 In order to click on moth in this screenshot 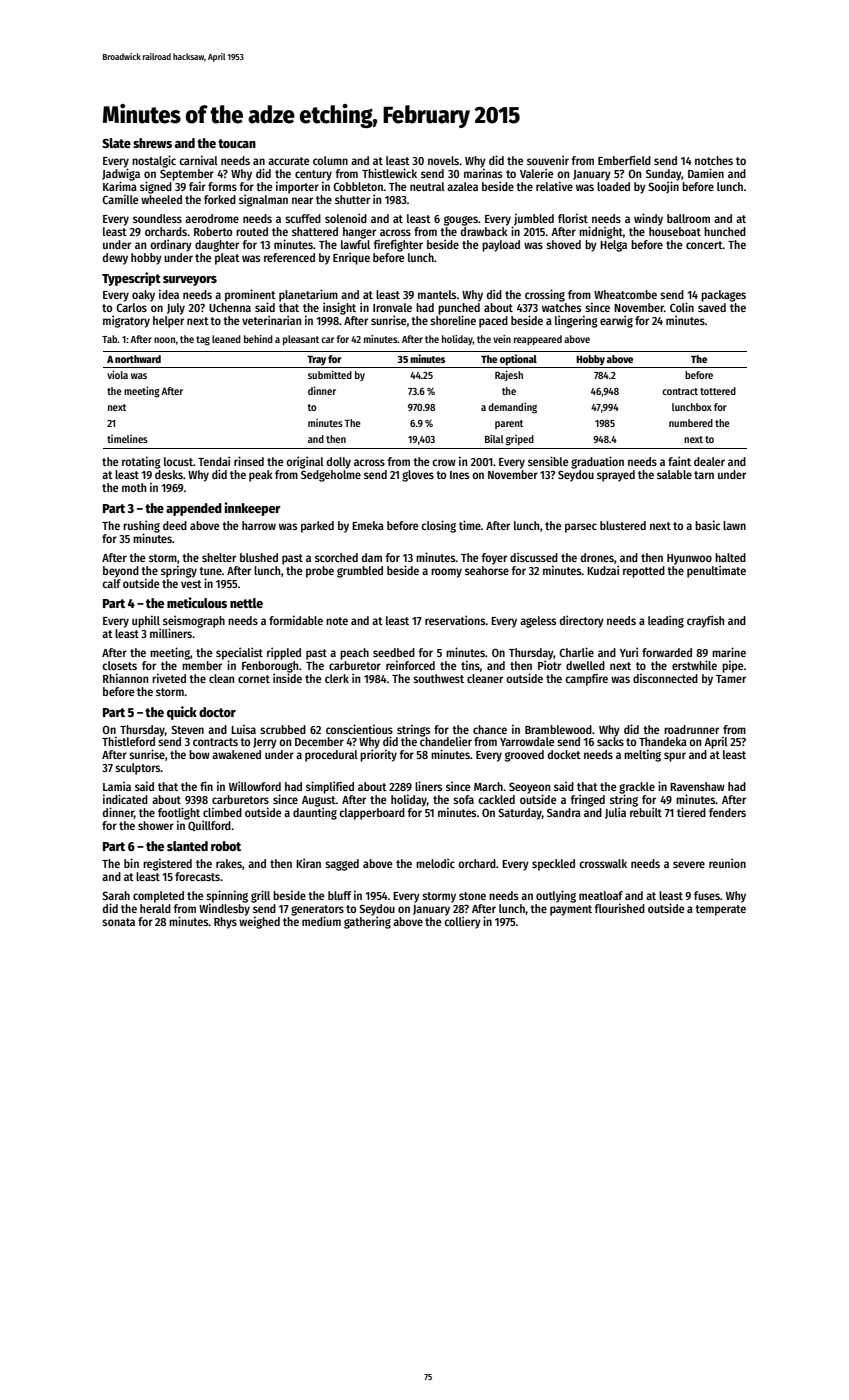, I will do `click(134, 487)`.
